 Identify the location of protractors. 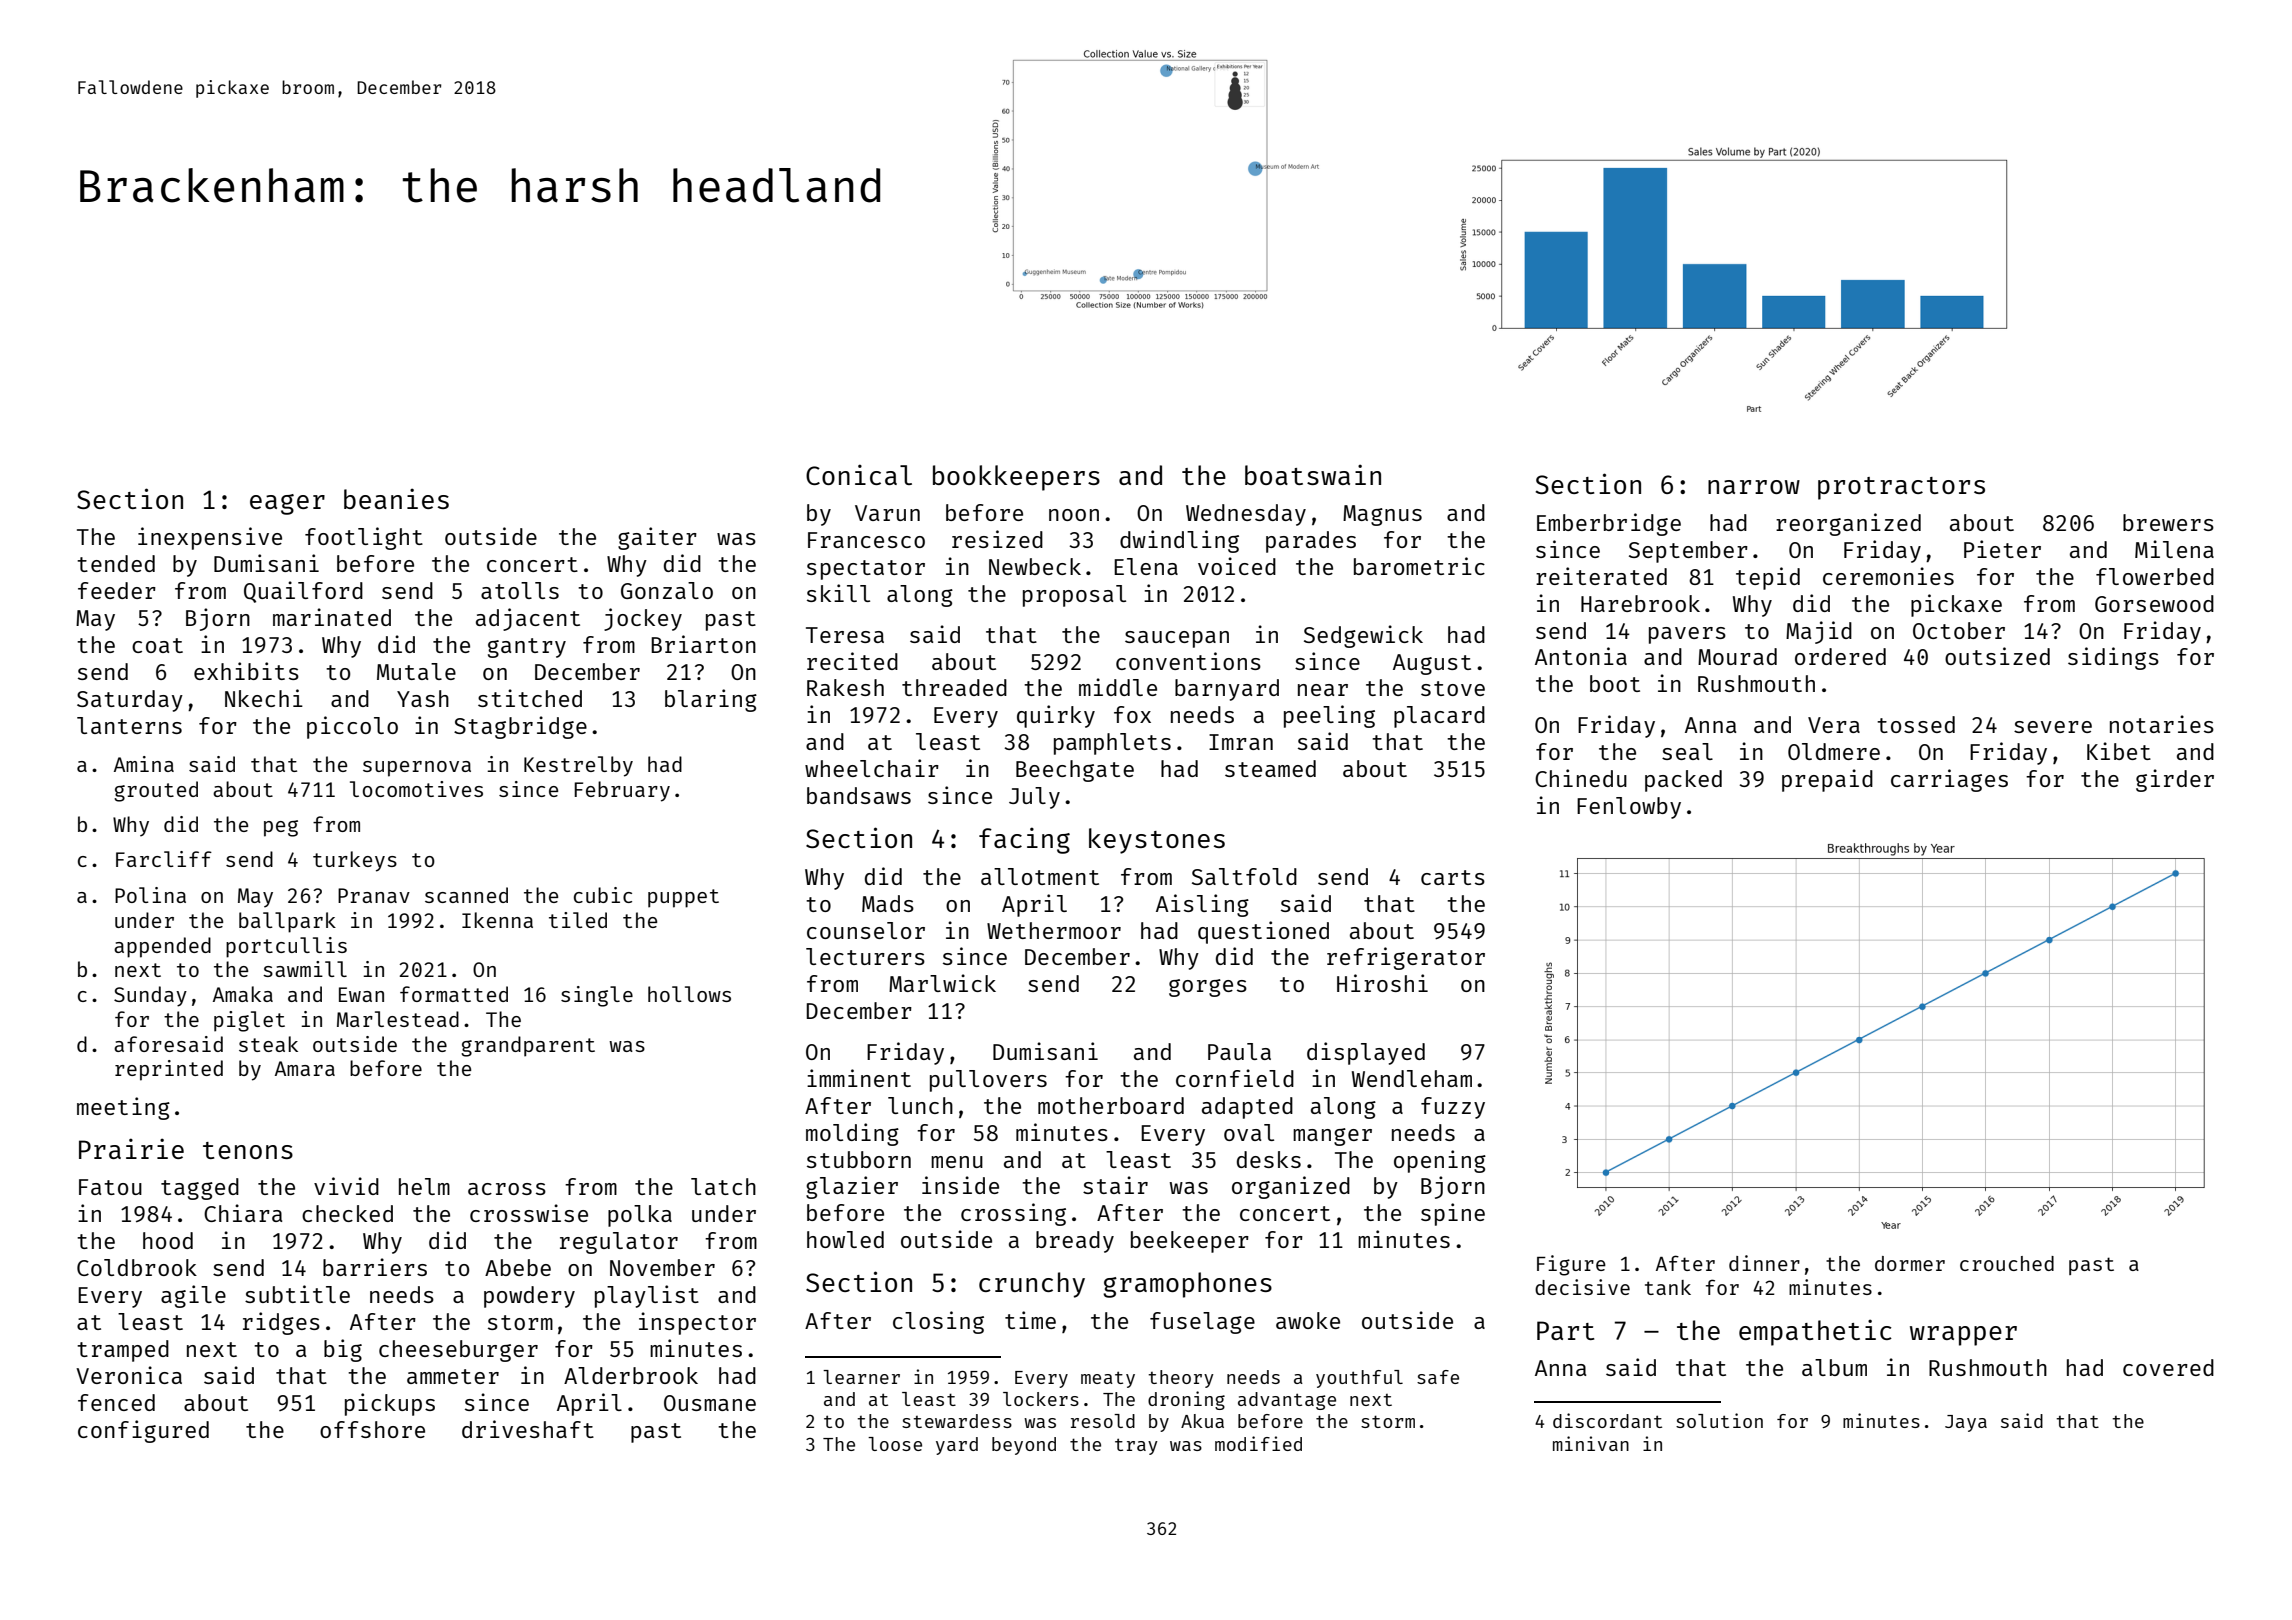
(1901, 488).
